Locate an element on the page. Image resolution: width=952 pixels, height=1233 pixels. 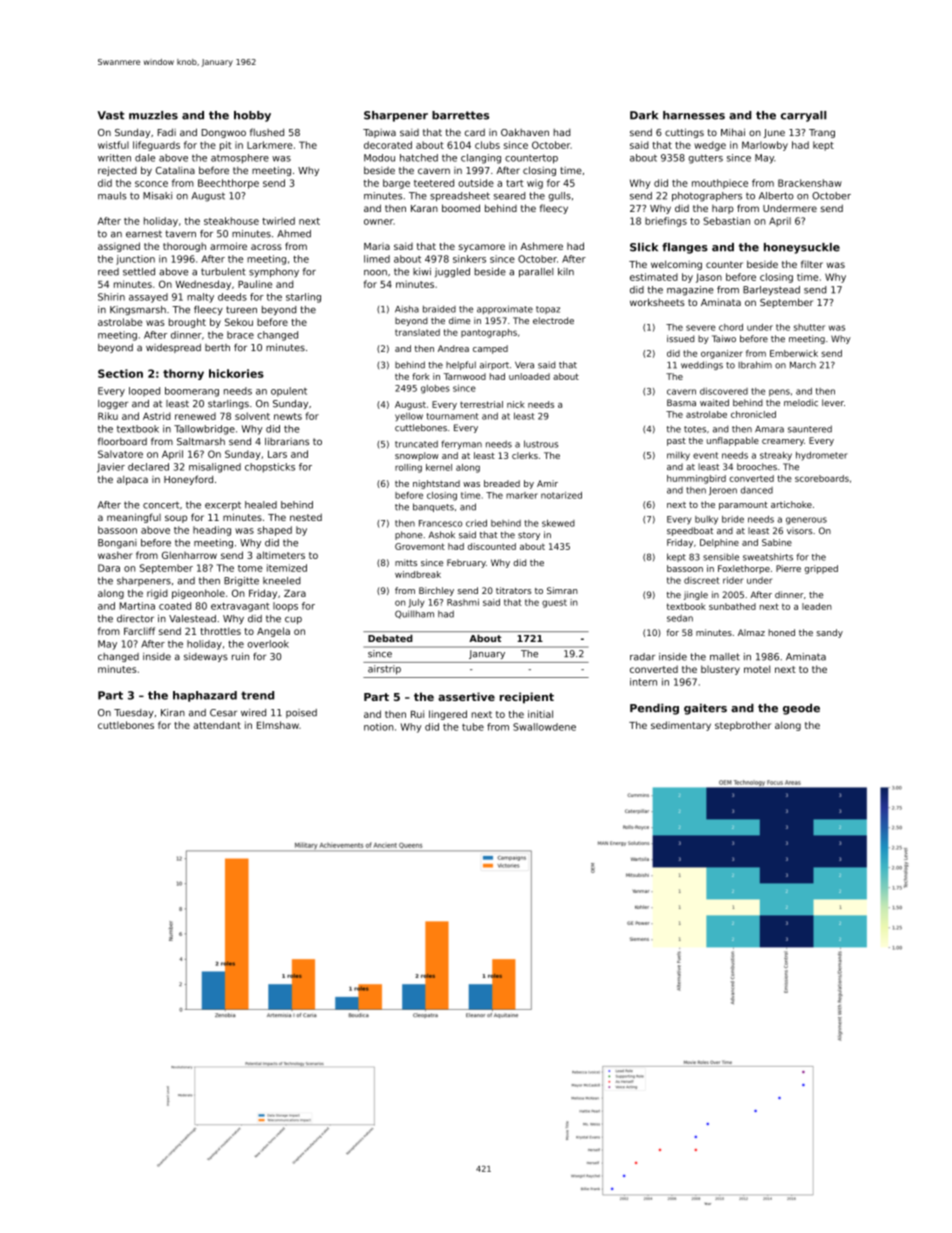
Farcliff is located at coordinates (139, 631).
